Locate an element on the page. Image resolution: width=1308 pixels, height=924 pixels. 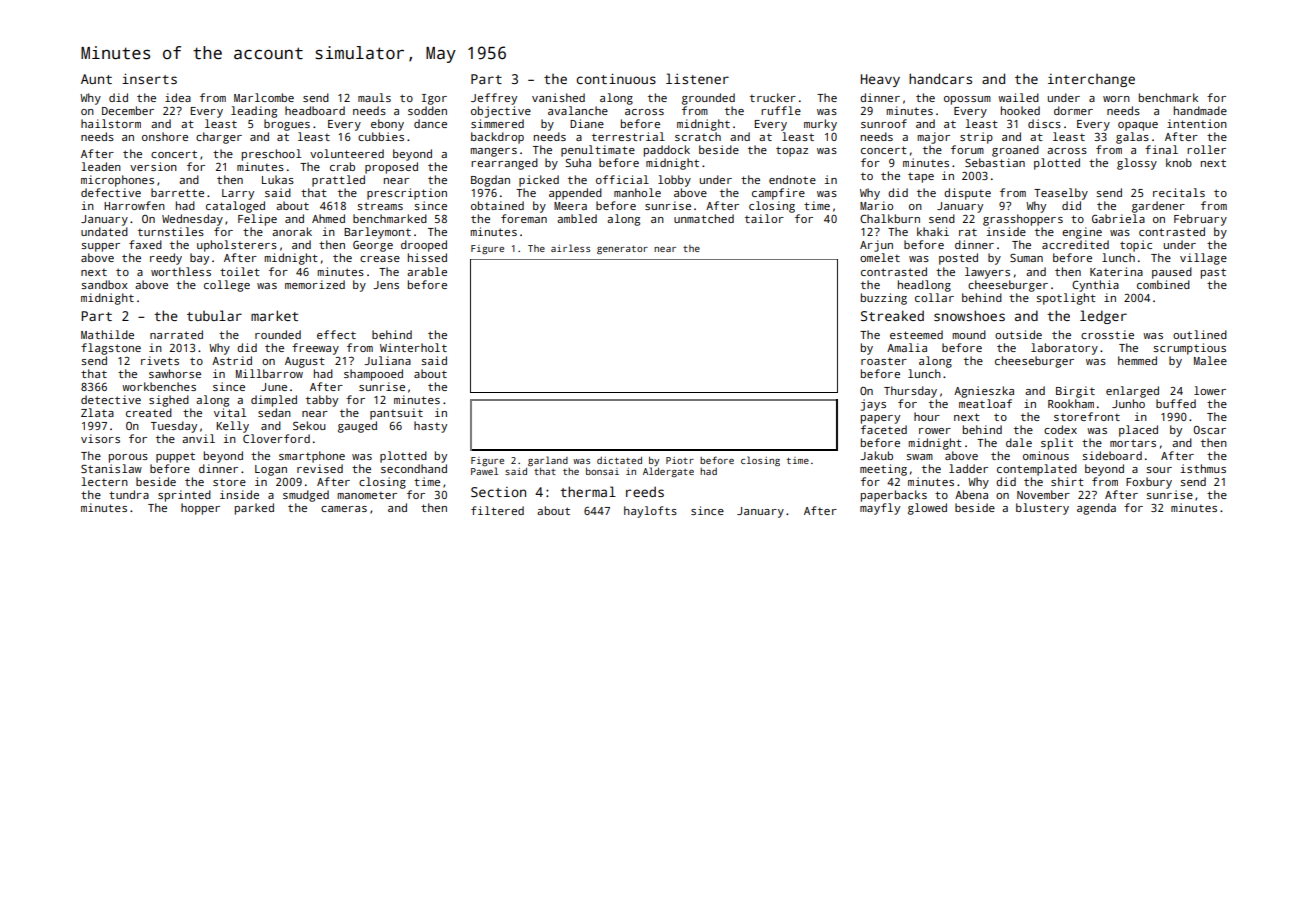
haylofts is located at coordinates (650, 512).
